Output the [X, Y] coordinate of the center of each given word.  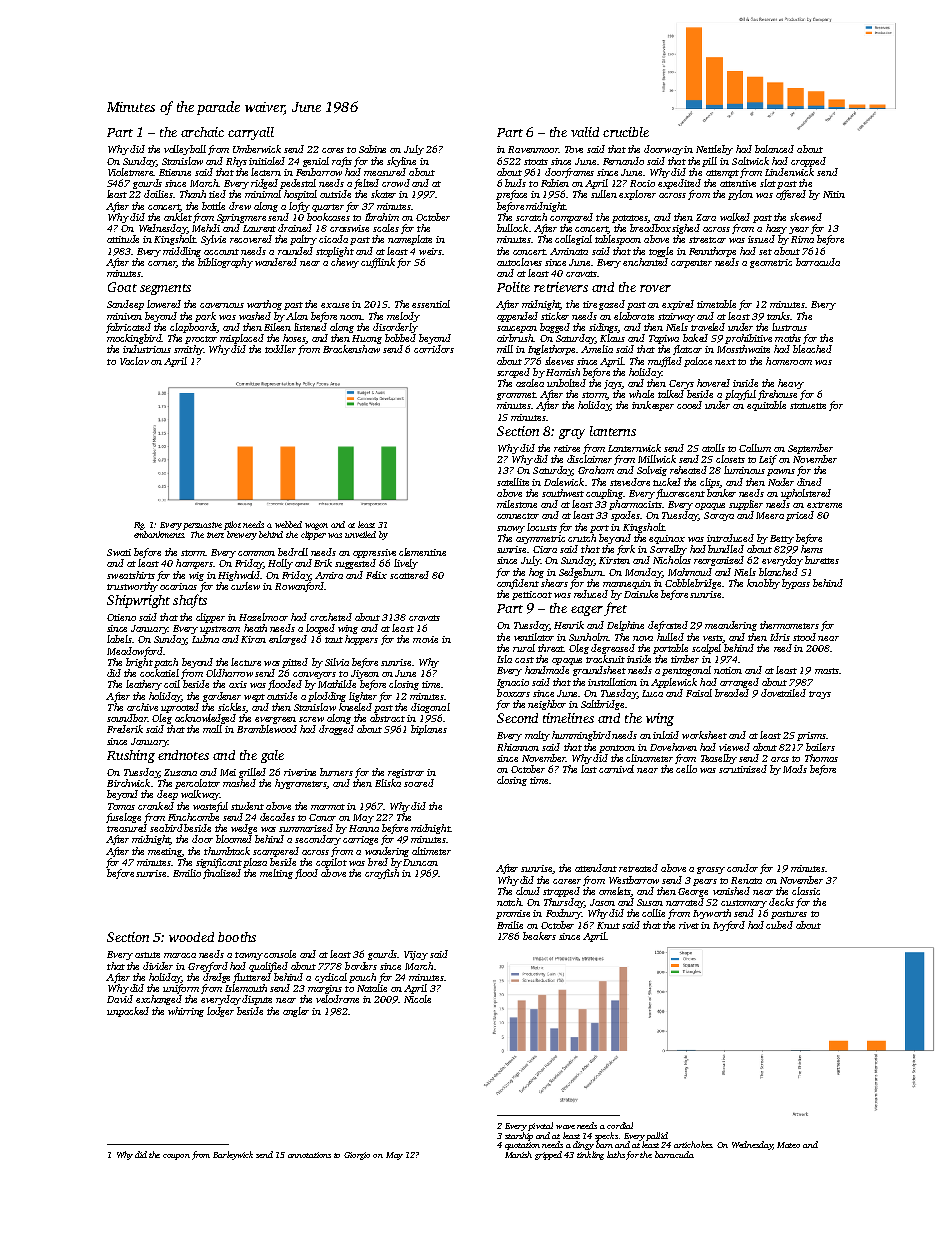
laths [616, 1154]
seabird [166, 828]
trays [820, 695]
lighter [363, 697]
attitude [123, 239]
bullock [512, 228]
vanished [731, 891]
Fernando [623, 161]
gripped [548, 1155]
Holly [280, 564]
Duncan [420, 862]
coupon [176, 1157]
